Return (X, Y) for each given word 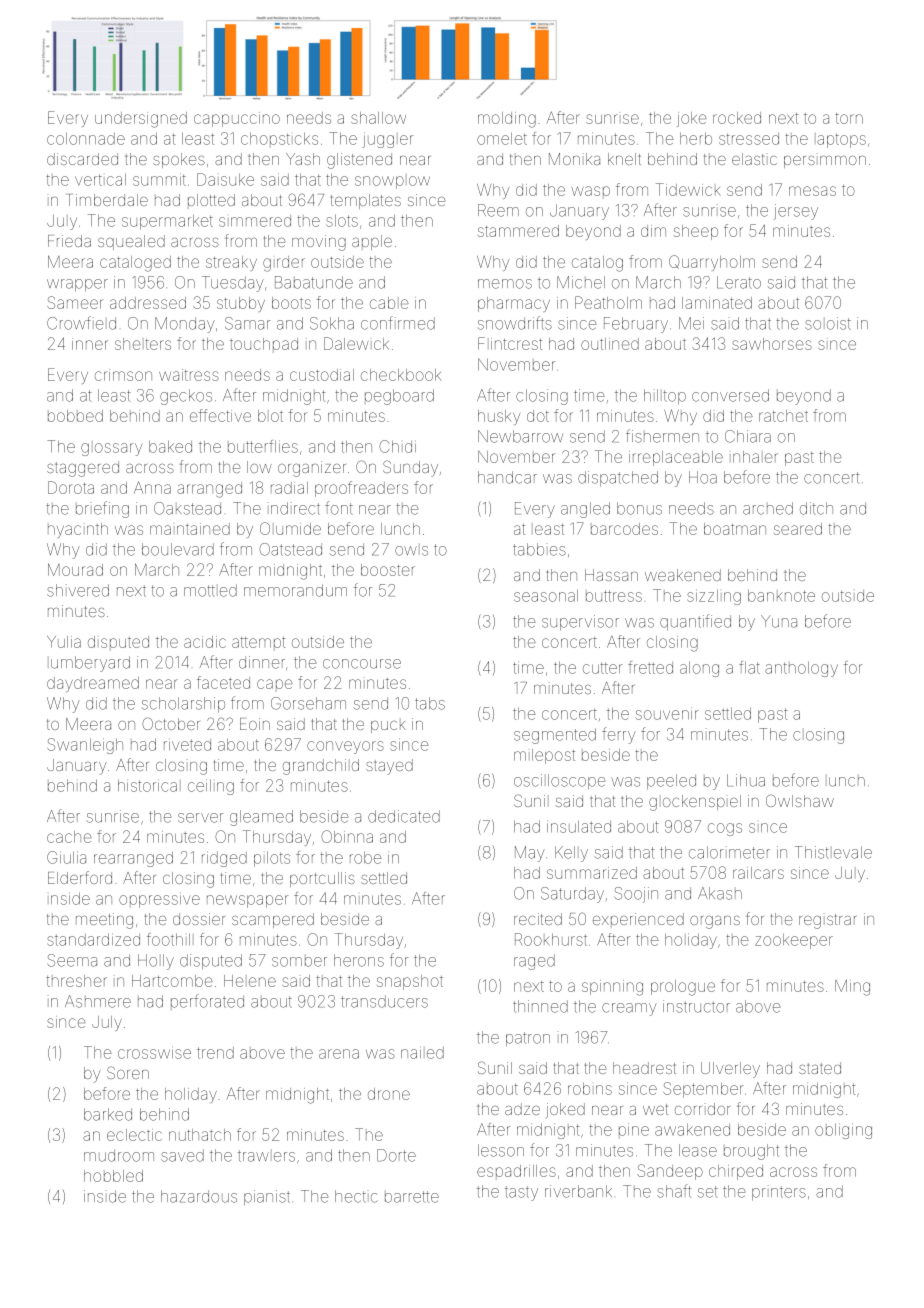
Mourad (75, 570)
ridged (224, 859)
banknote (781, 596)
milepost (544, 756)
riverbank (578, 1191)
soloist (828, 323)
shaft (674, 1191)
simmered (255, 221)
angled (585, 510)
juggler (387, 140)
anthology (801, 669)
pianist (267, 1197)
